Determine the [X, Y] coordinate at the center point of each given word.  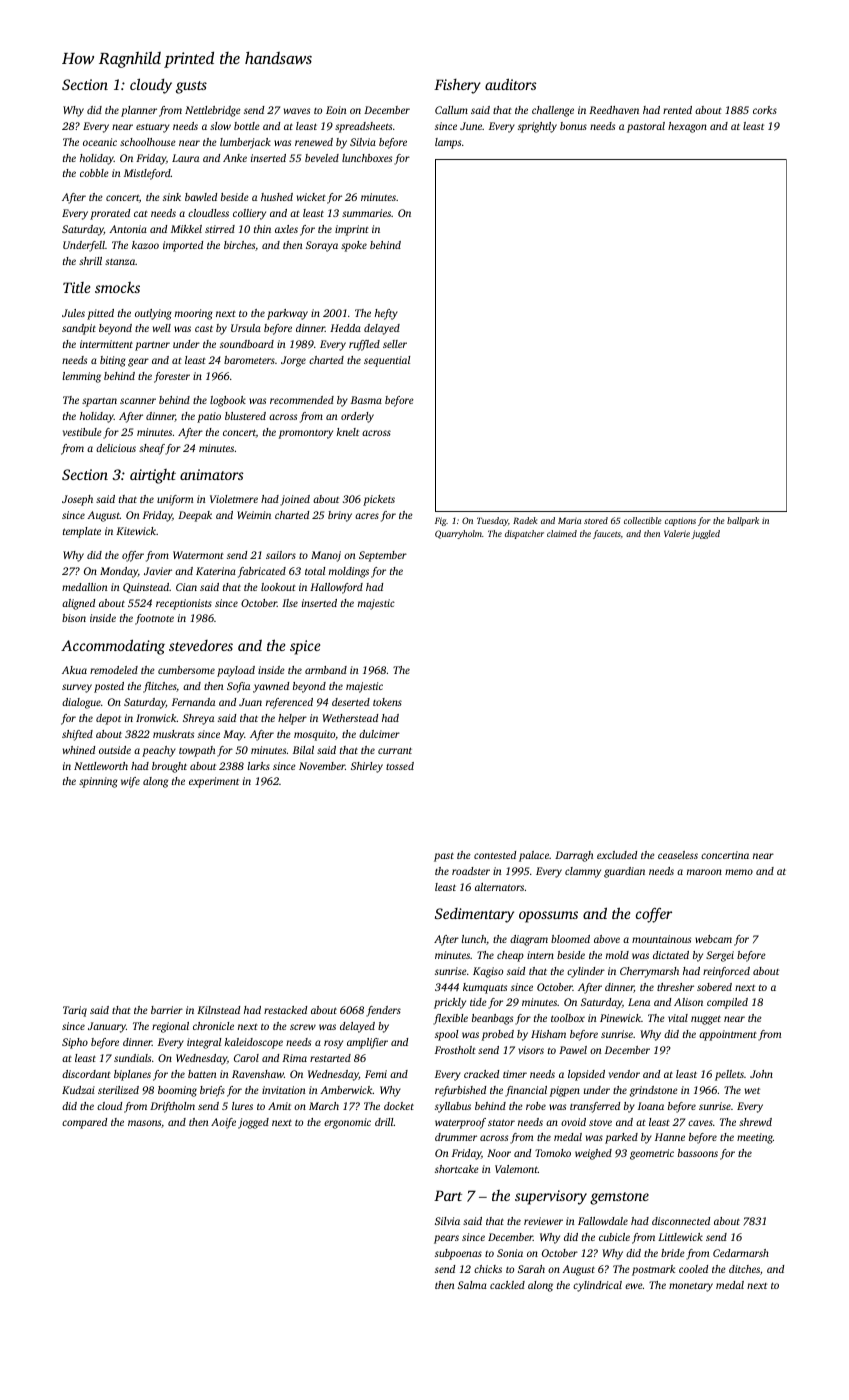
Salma [472, 1285]
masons [144, 1123]
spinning [98, 782]
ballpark [743, 521]
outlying [153, 314]
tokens [387, 702]
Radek [525, 520]
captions [680, 521]
